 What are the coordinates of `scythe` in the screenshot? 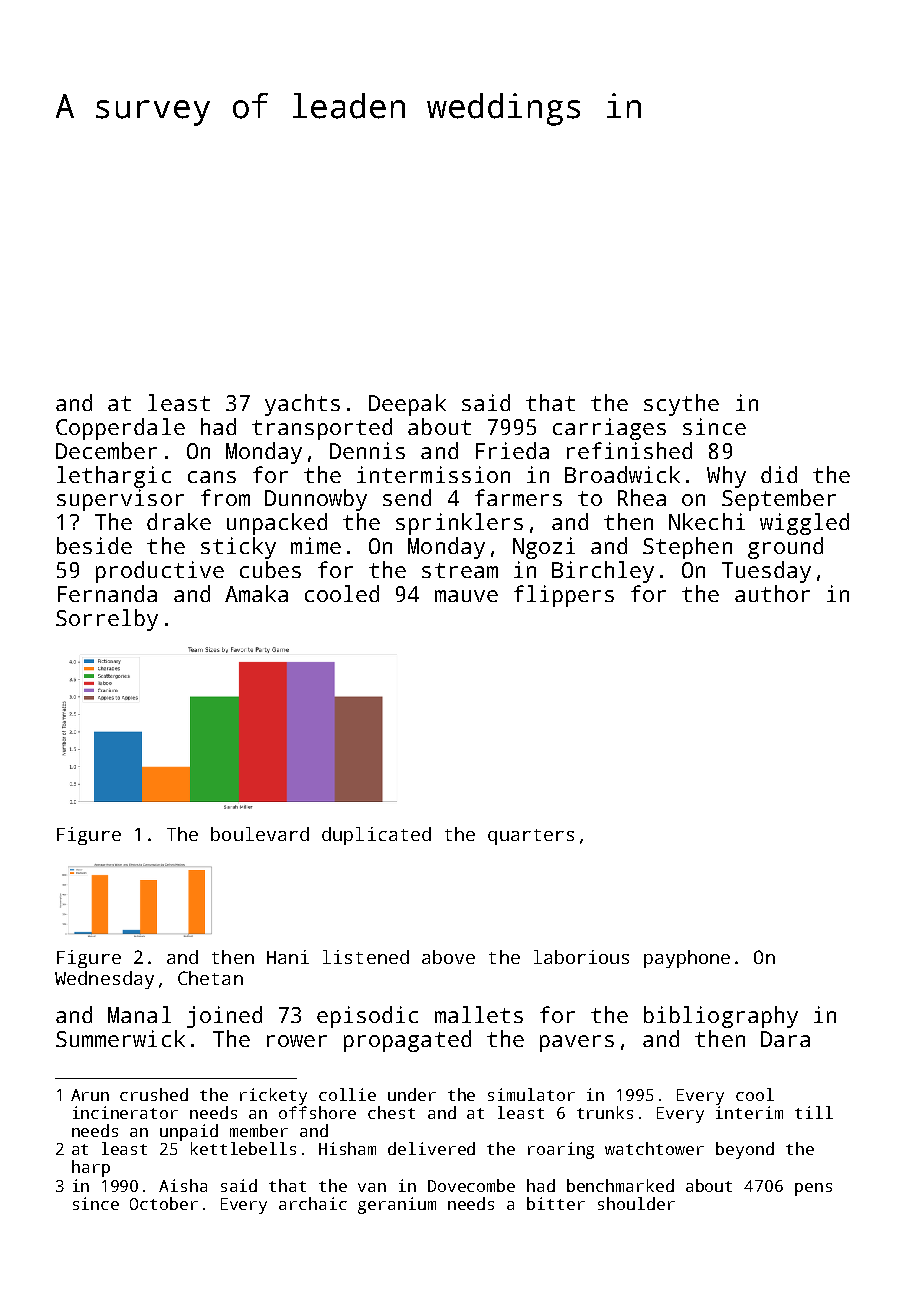 It's located at (681, 405).
